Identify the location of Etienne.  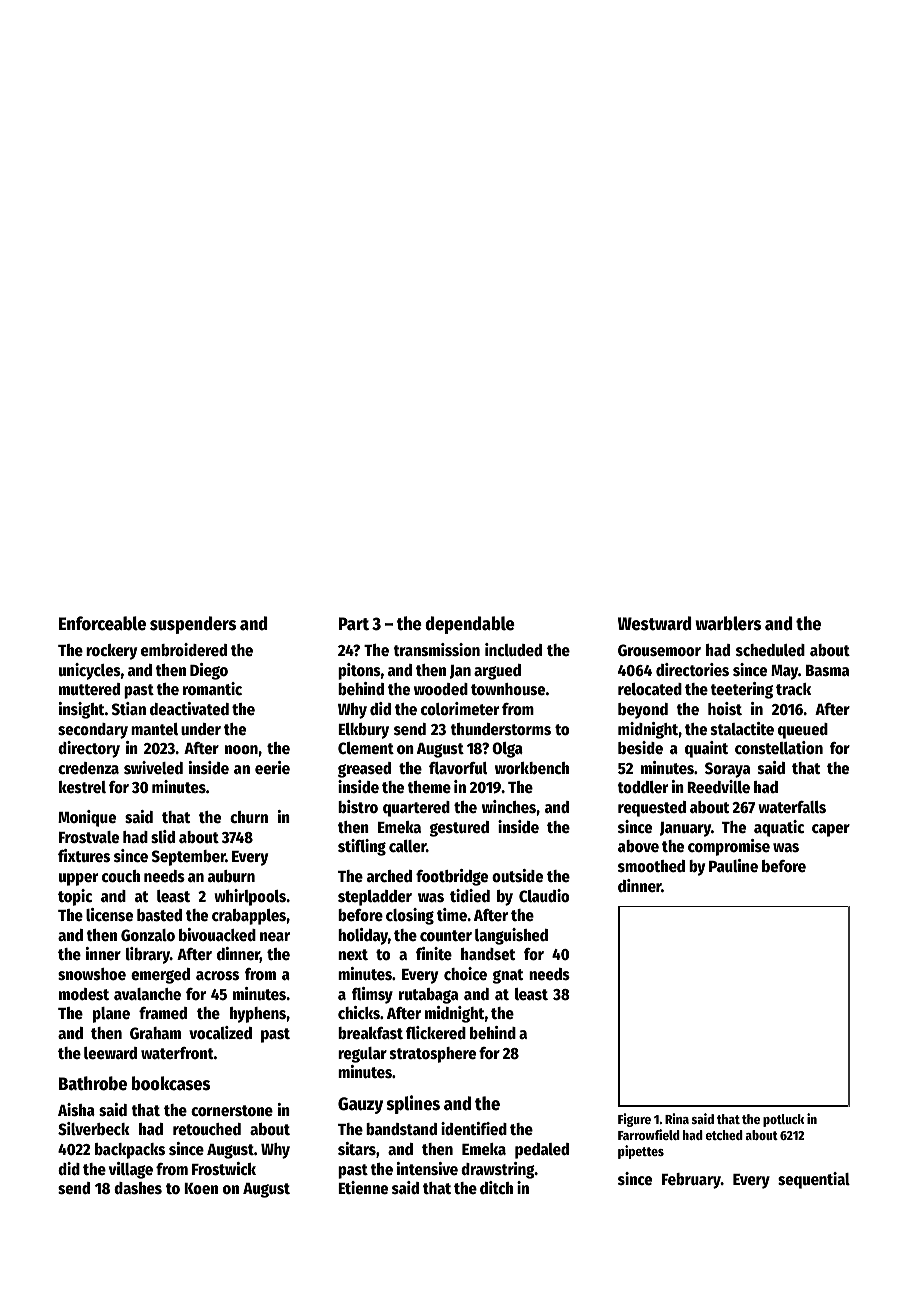
(363, 1188).
